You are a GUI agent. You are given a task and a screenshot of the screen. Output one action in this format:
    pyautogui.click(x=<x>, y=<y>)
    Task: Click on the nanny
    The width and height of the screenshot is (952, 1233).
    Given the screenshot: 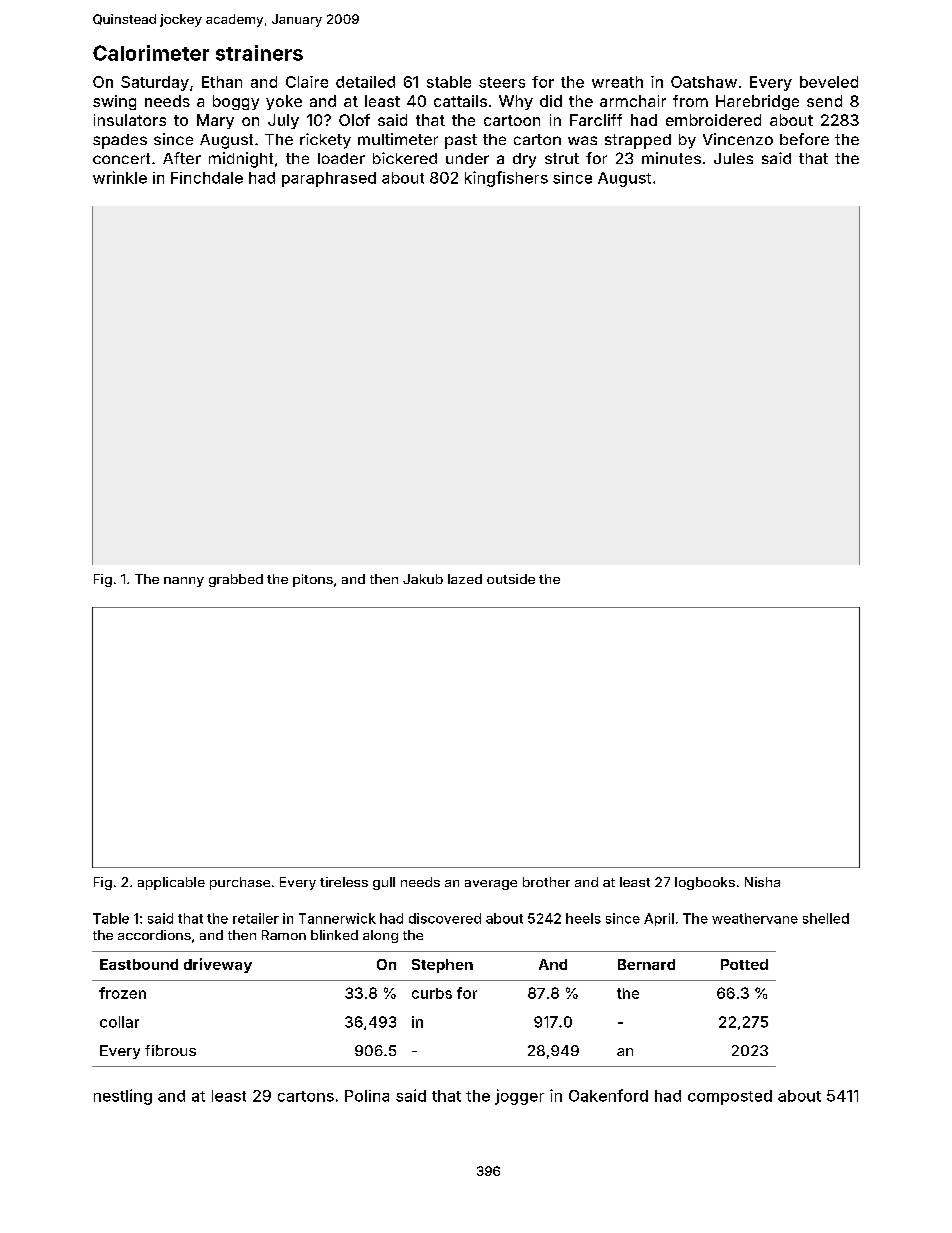 What is the action you would take?
    pyautogui.click(x=184, y=582)
